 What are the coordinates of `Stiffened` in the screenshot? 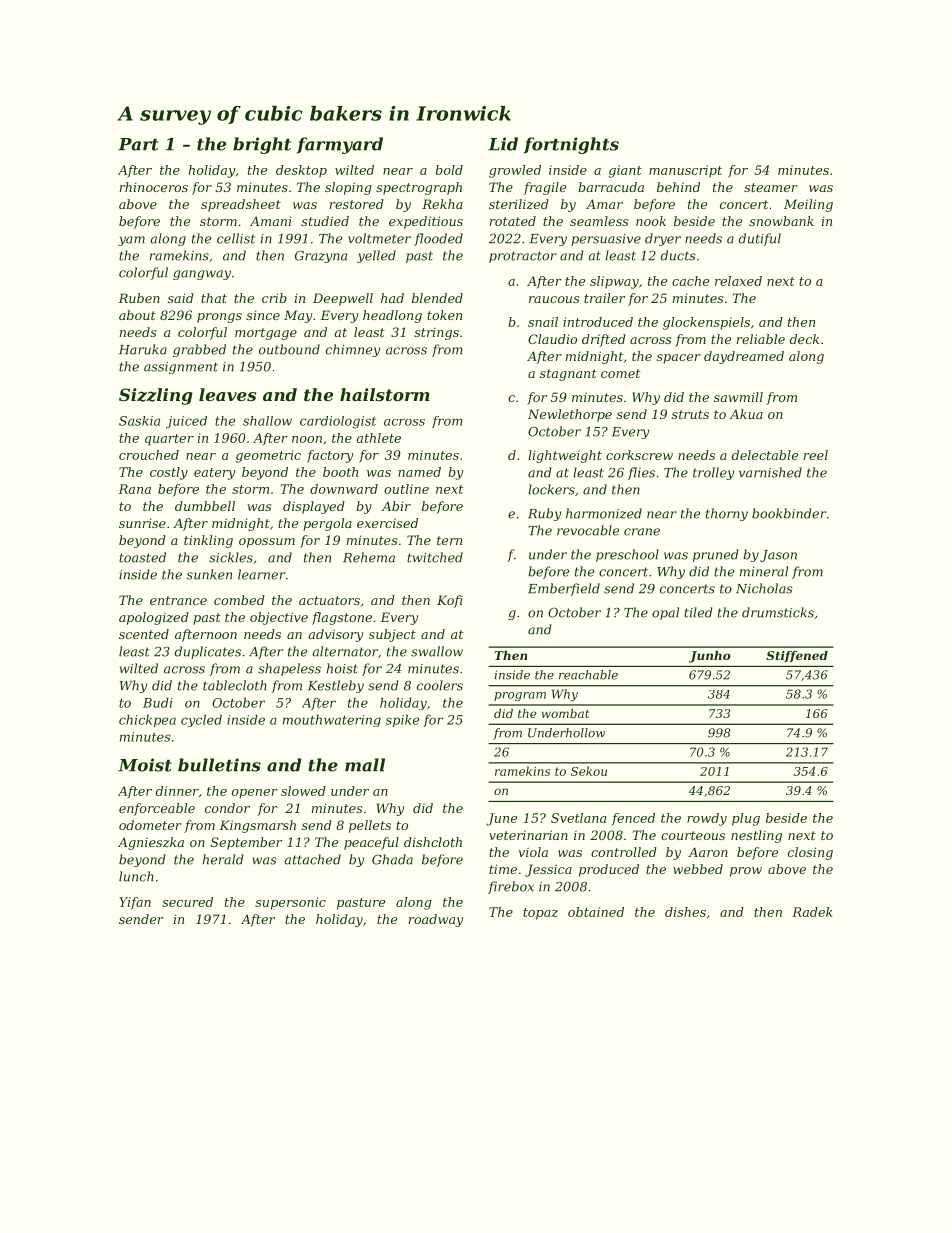 It's located at (797, 656).
